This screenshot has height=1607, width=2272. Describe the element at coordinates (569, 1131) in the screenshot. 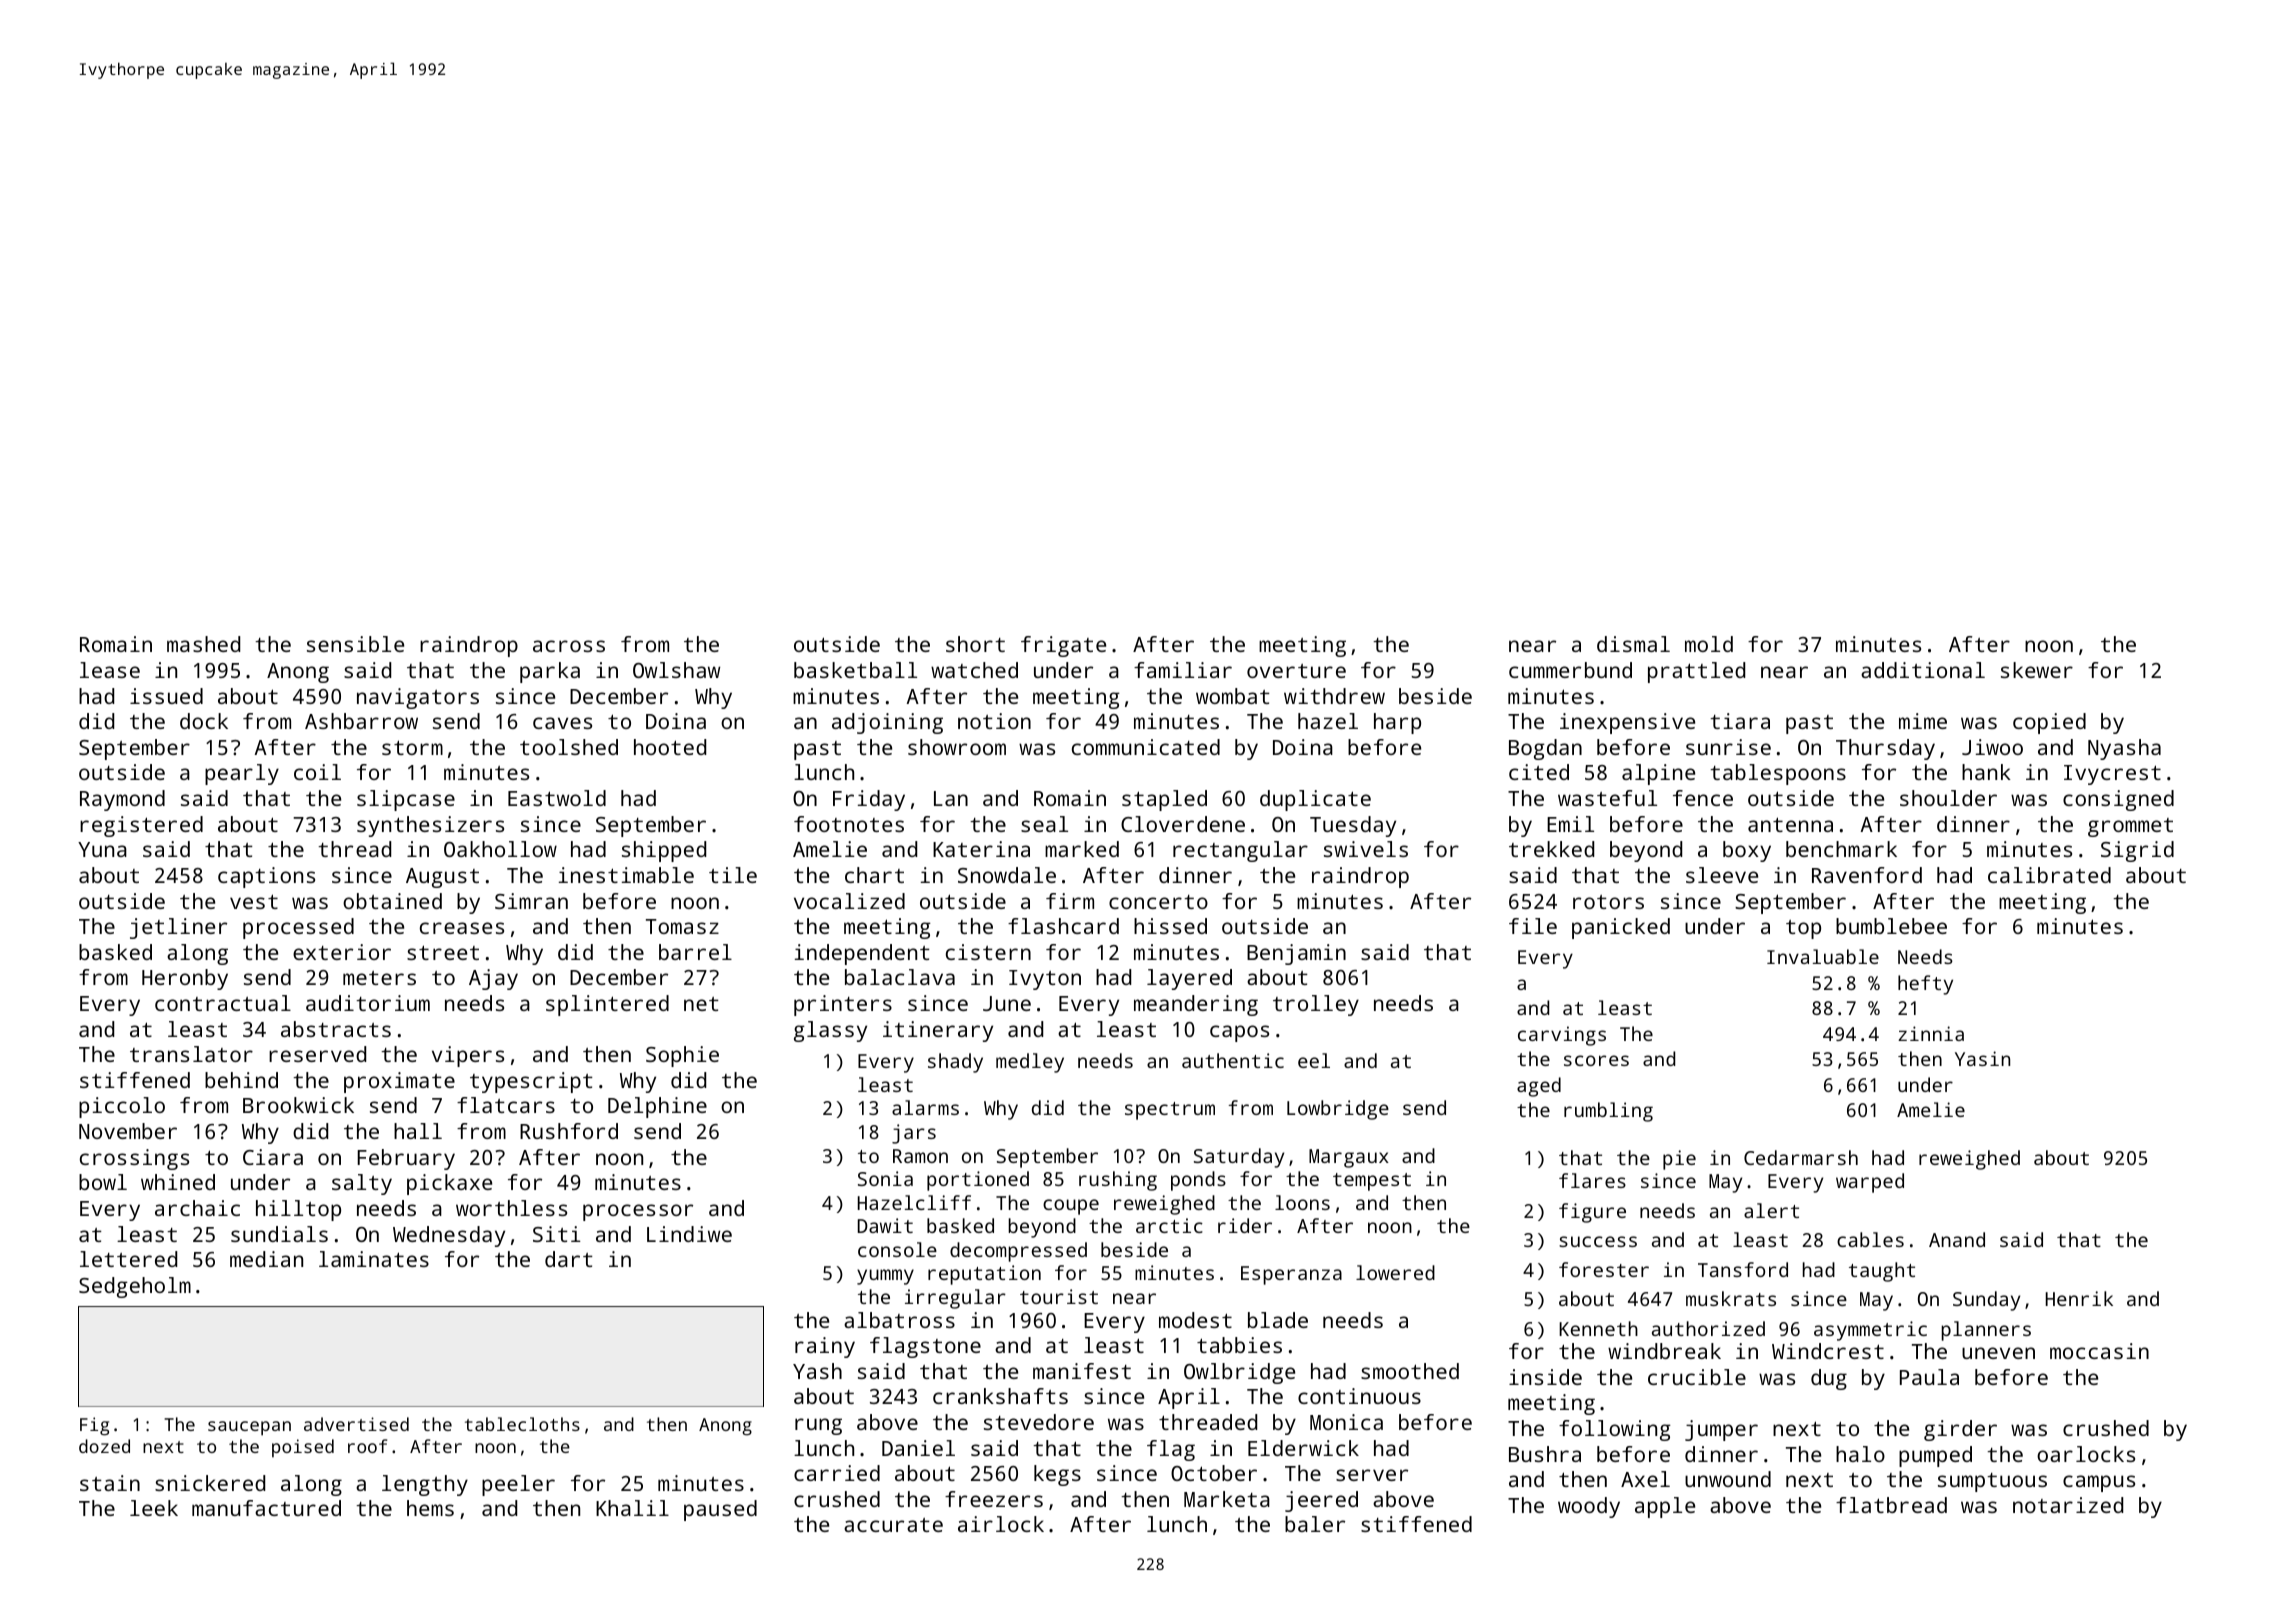

I see `Rushford` at that location.
